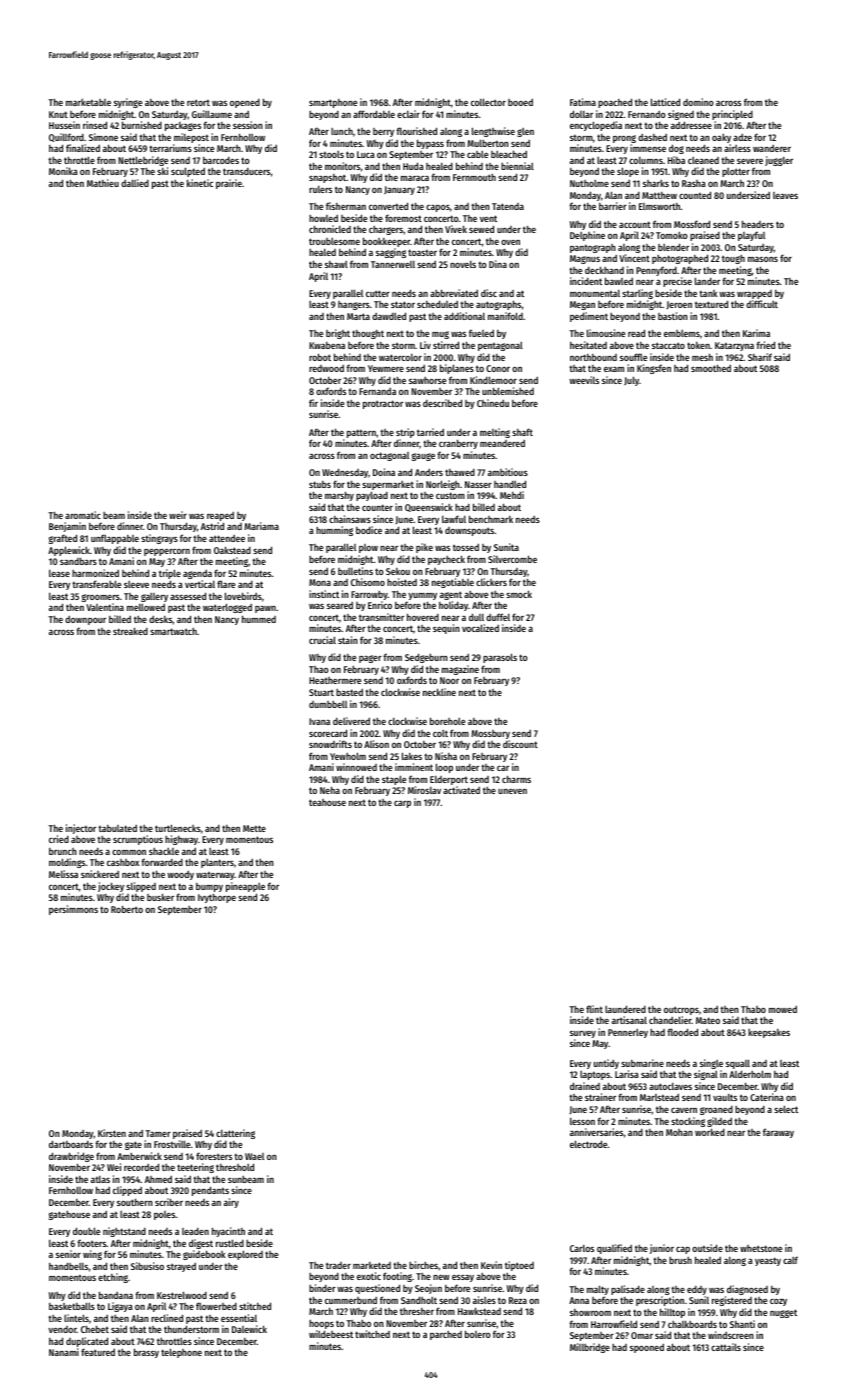 Image resolution: width=849 pixels, height=1400 pixels. What do you see at coordinates (235, 1134) in the screenshot?
I see `clattering` at bounding box center [235, 1134].
